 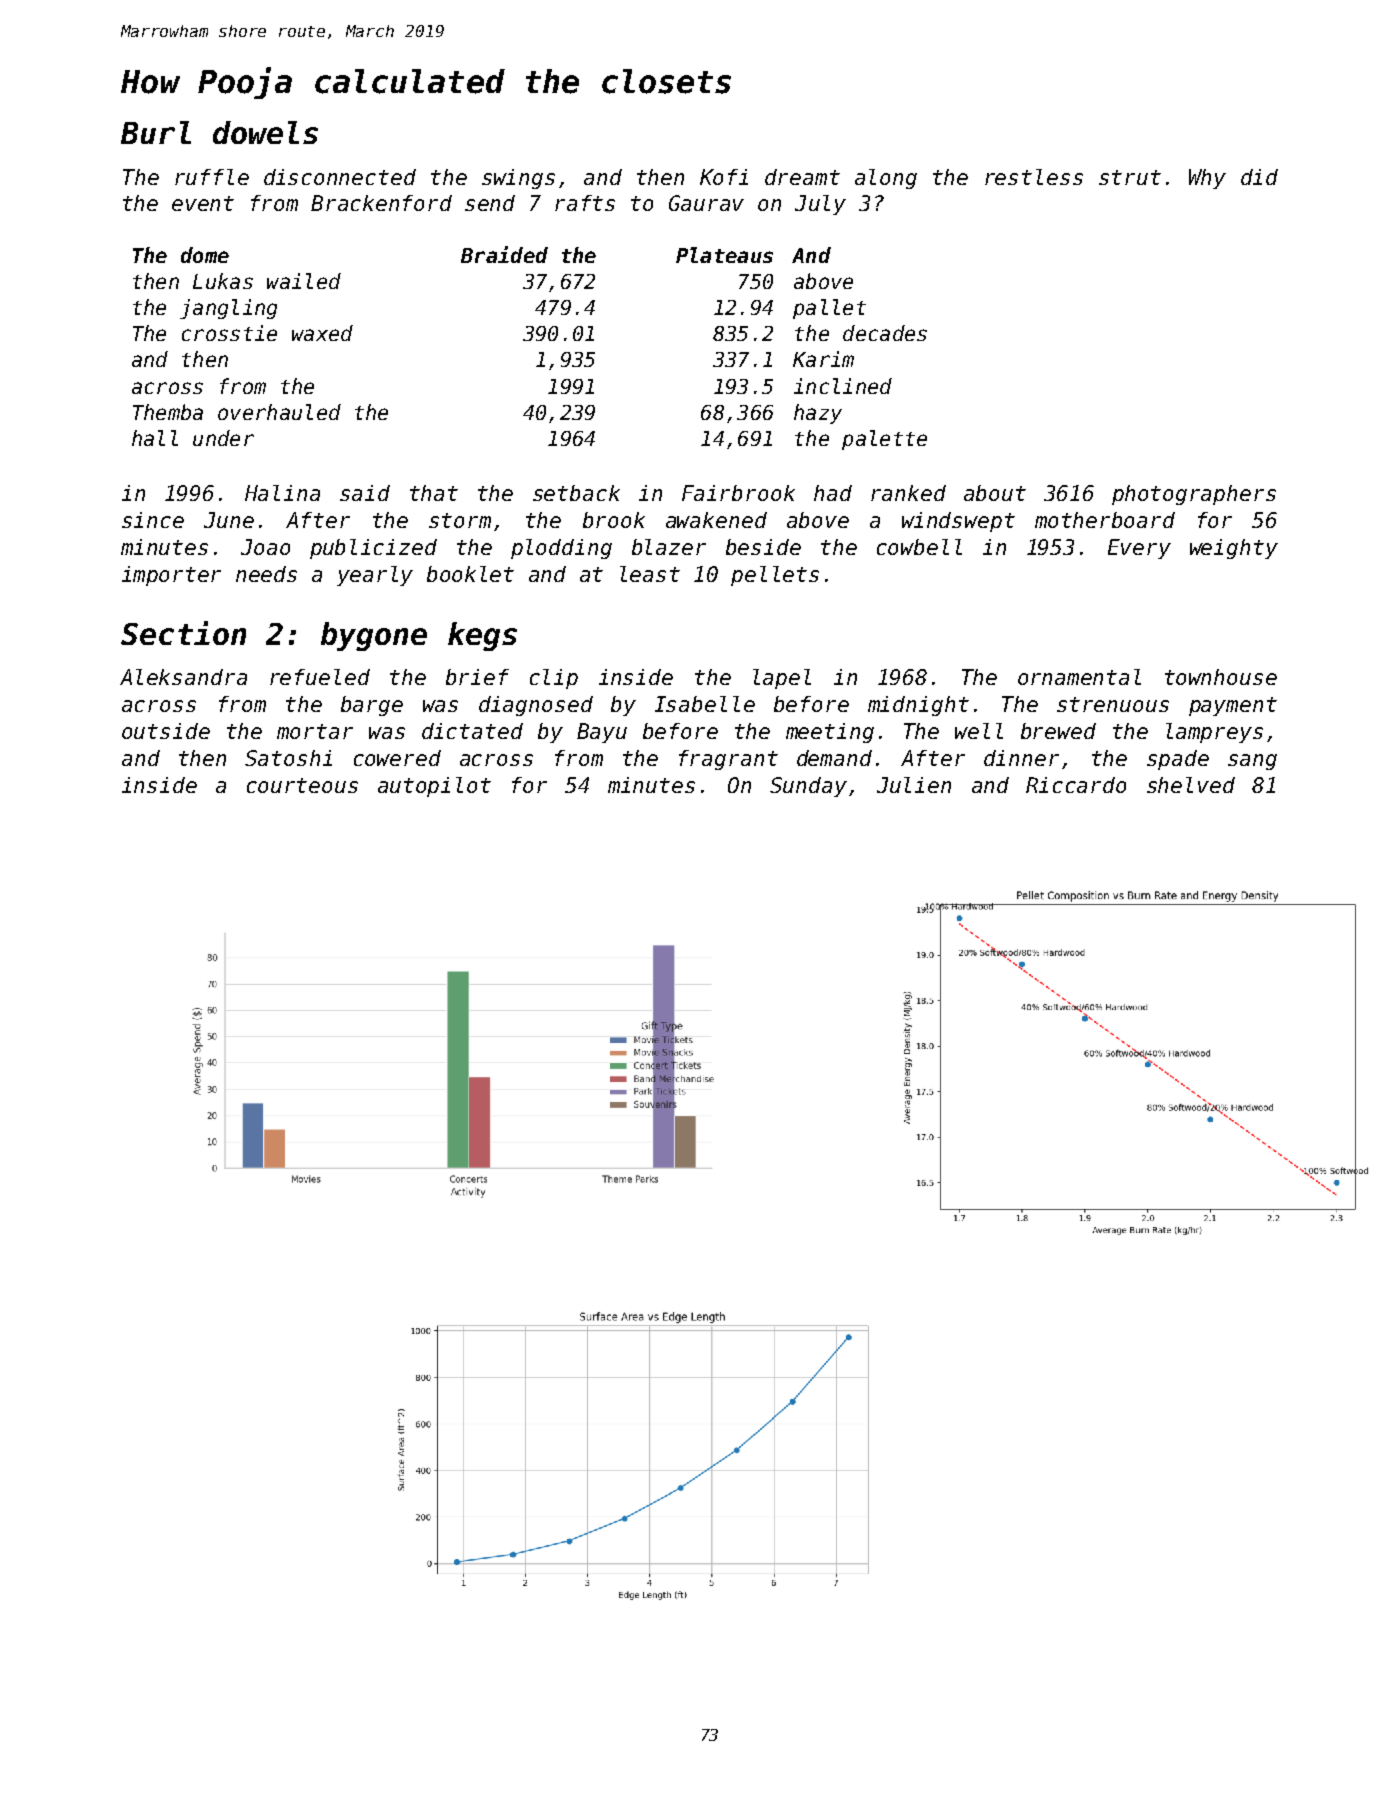 What do you see at coordinates (279, 412) in the document?
I see `overhauled` at bounding box center [279, 412].
